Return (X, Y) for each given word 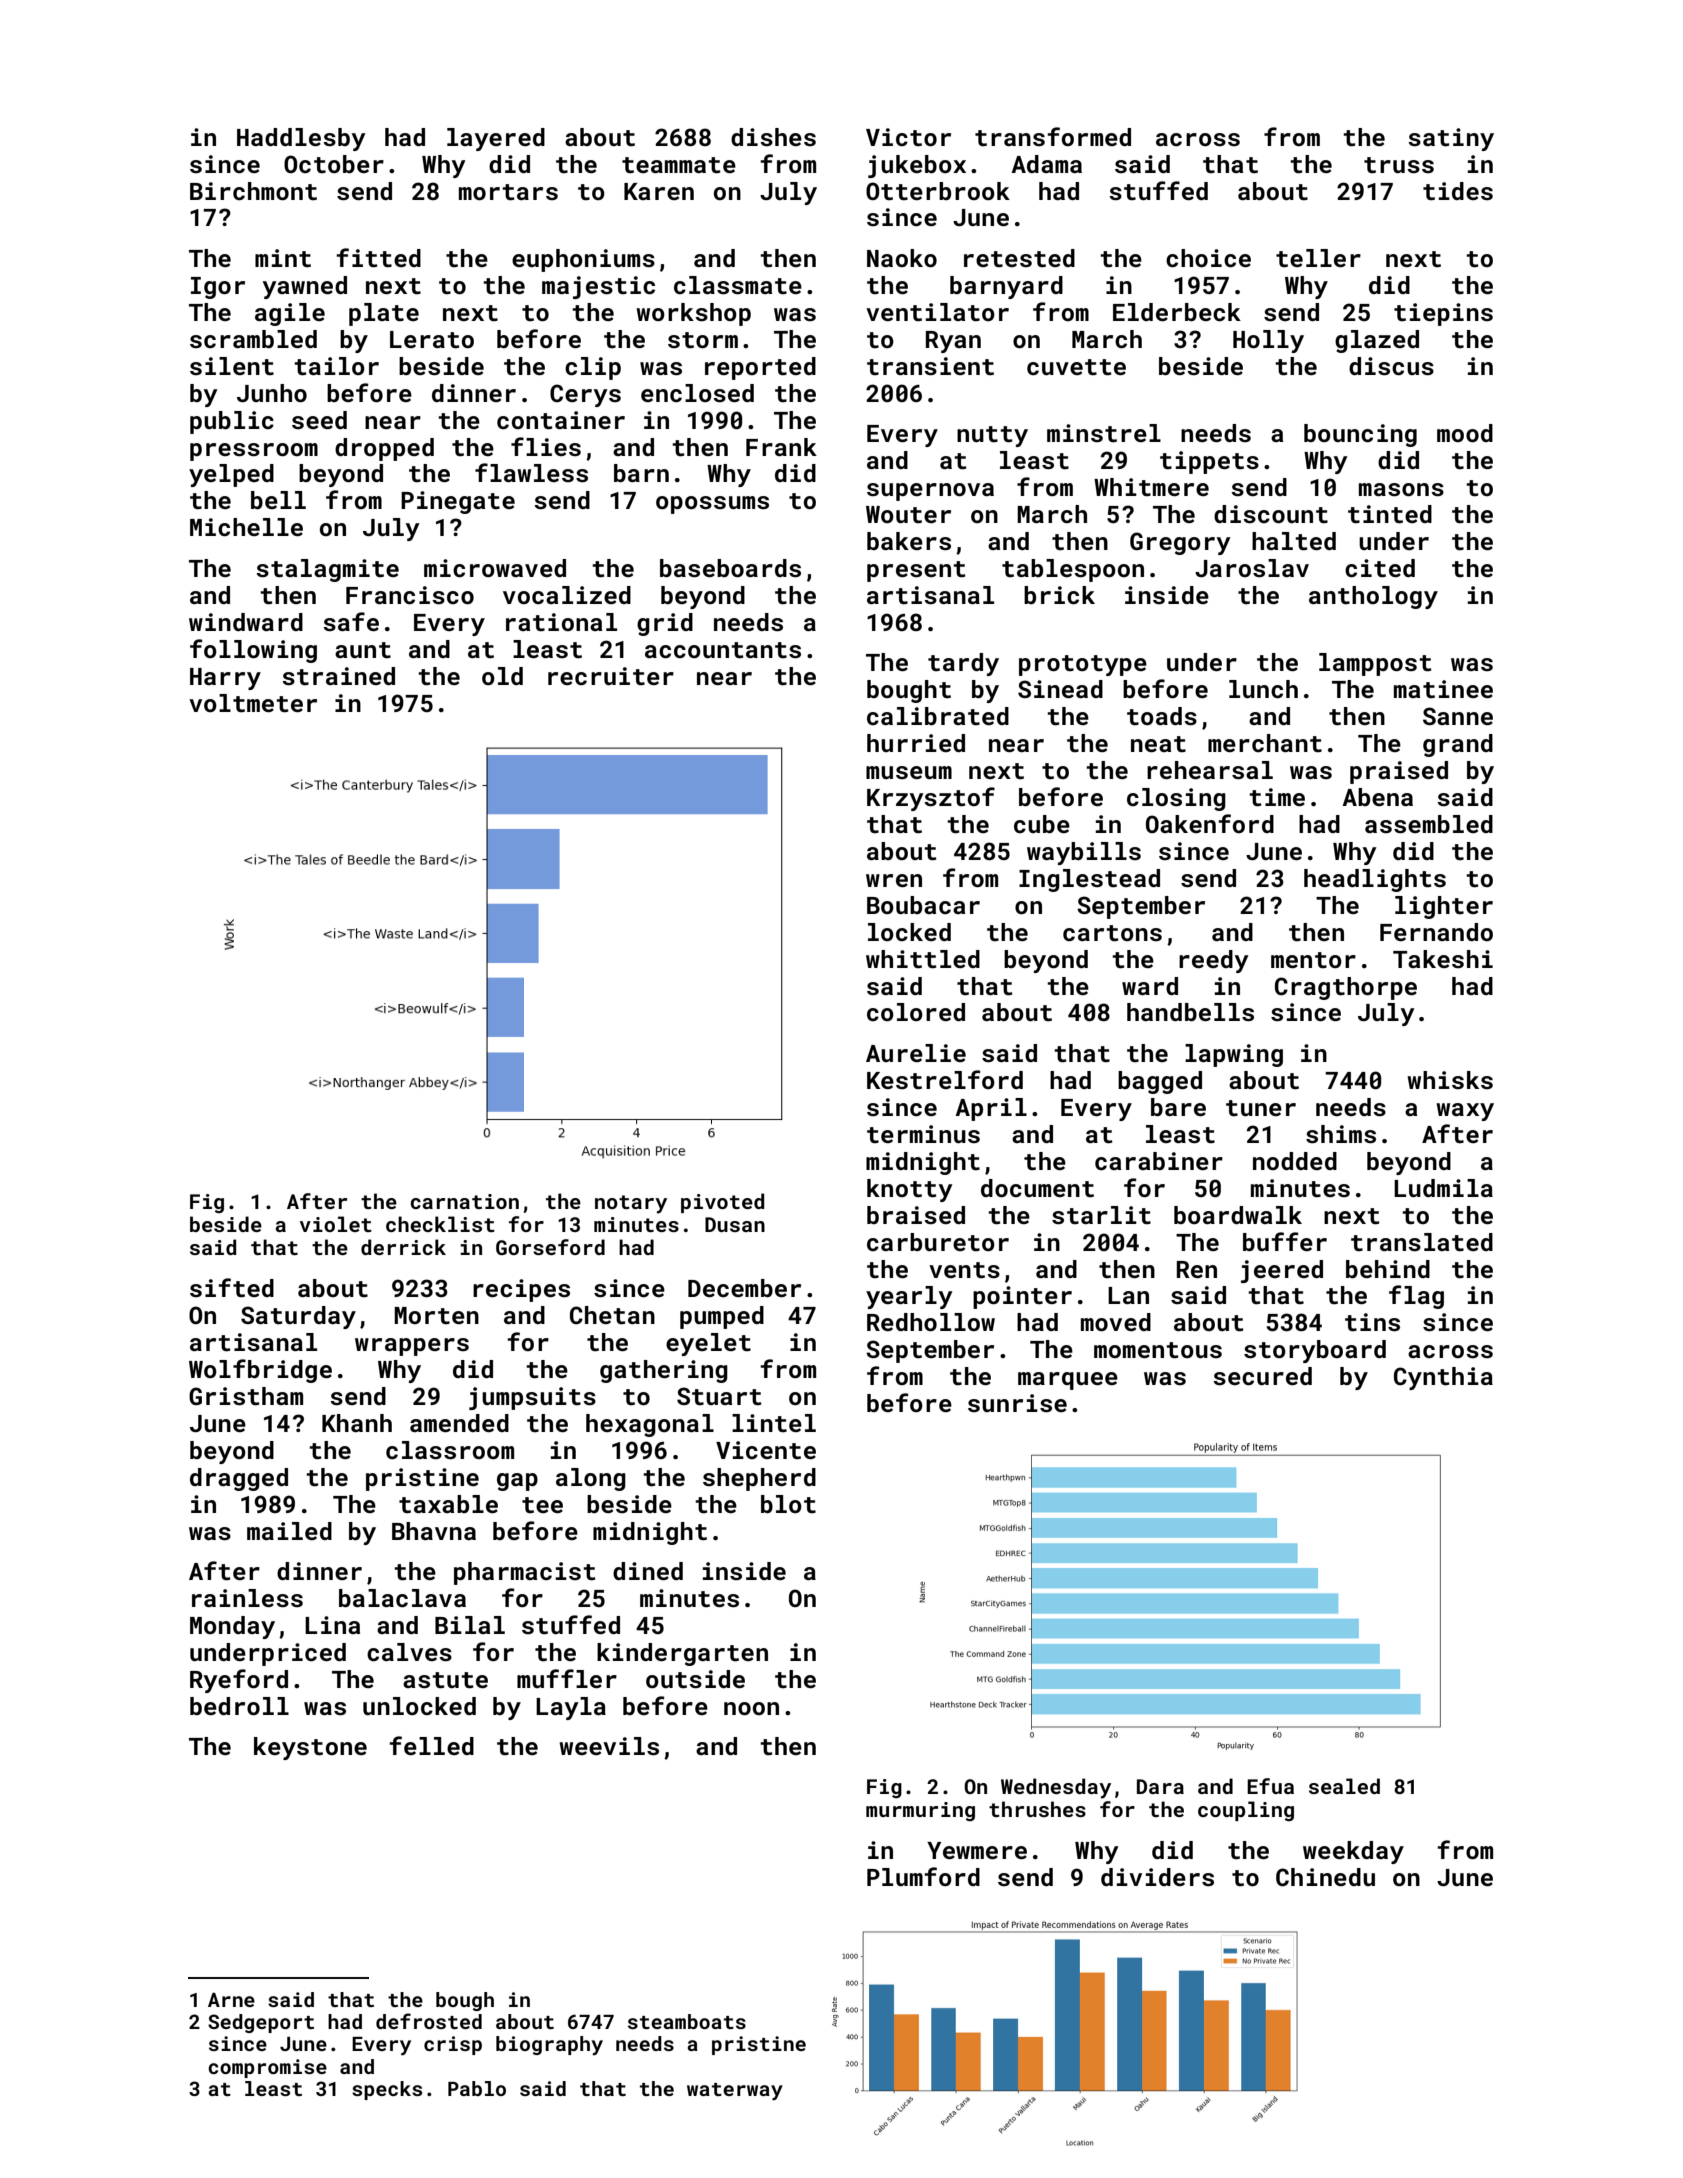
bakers (909, 541)
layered (496, 139)
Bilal (470, 1625)
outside (695, 1679)
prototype (1083, 665)
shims (1341, 1134)
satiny (1451, 139)
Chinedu (1325, 1877)
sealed (1344, 1786)
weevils (609, 1746)
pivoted (722, 1203)
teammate (679, 165)
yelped (231, 475)
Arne (231, 2000)
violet (336, 1224)
